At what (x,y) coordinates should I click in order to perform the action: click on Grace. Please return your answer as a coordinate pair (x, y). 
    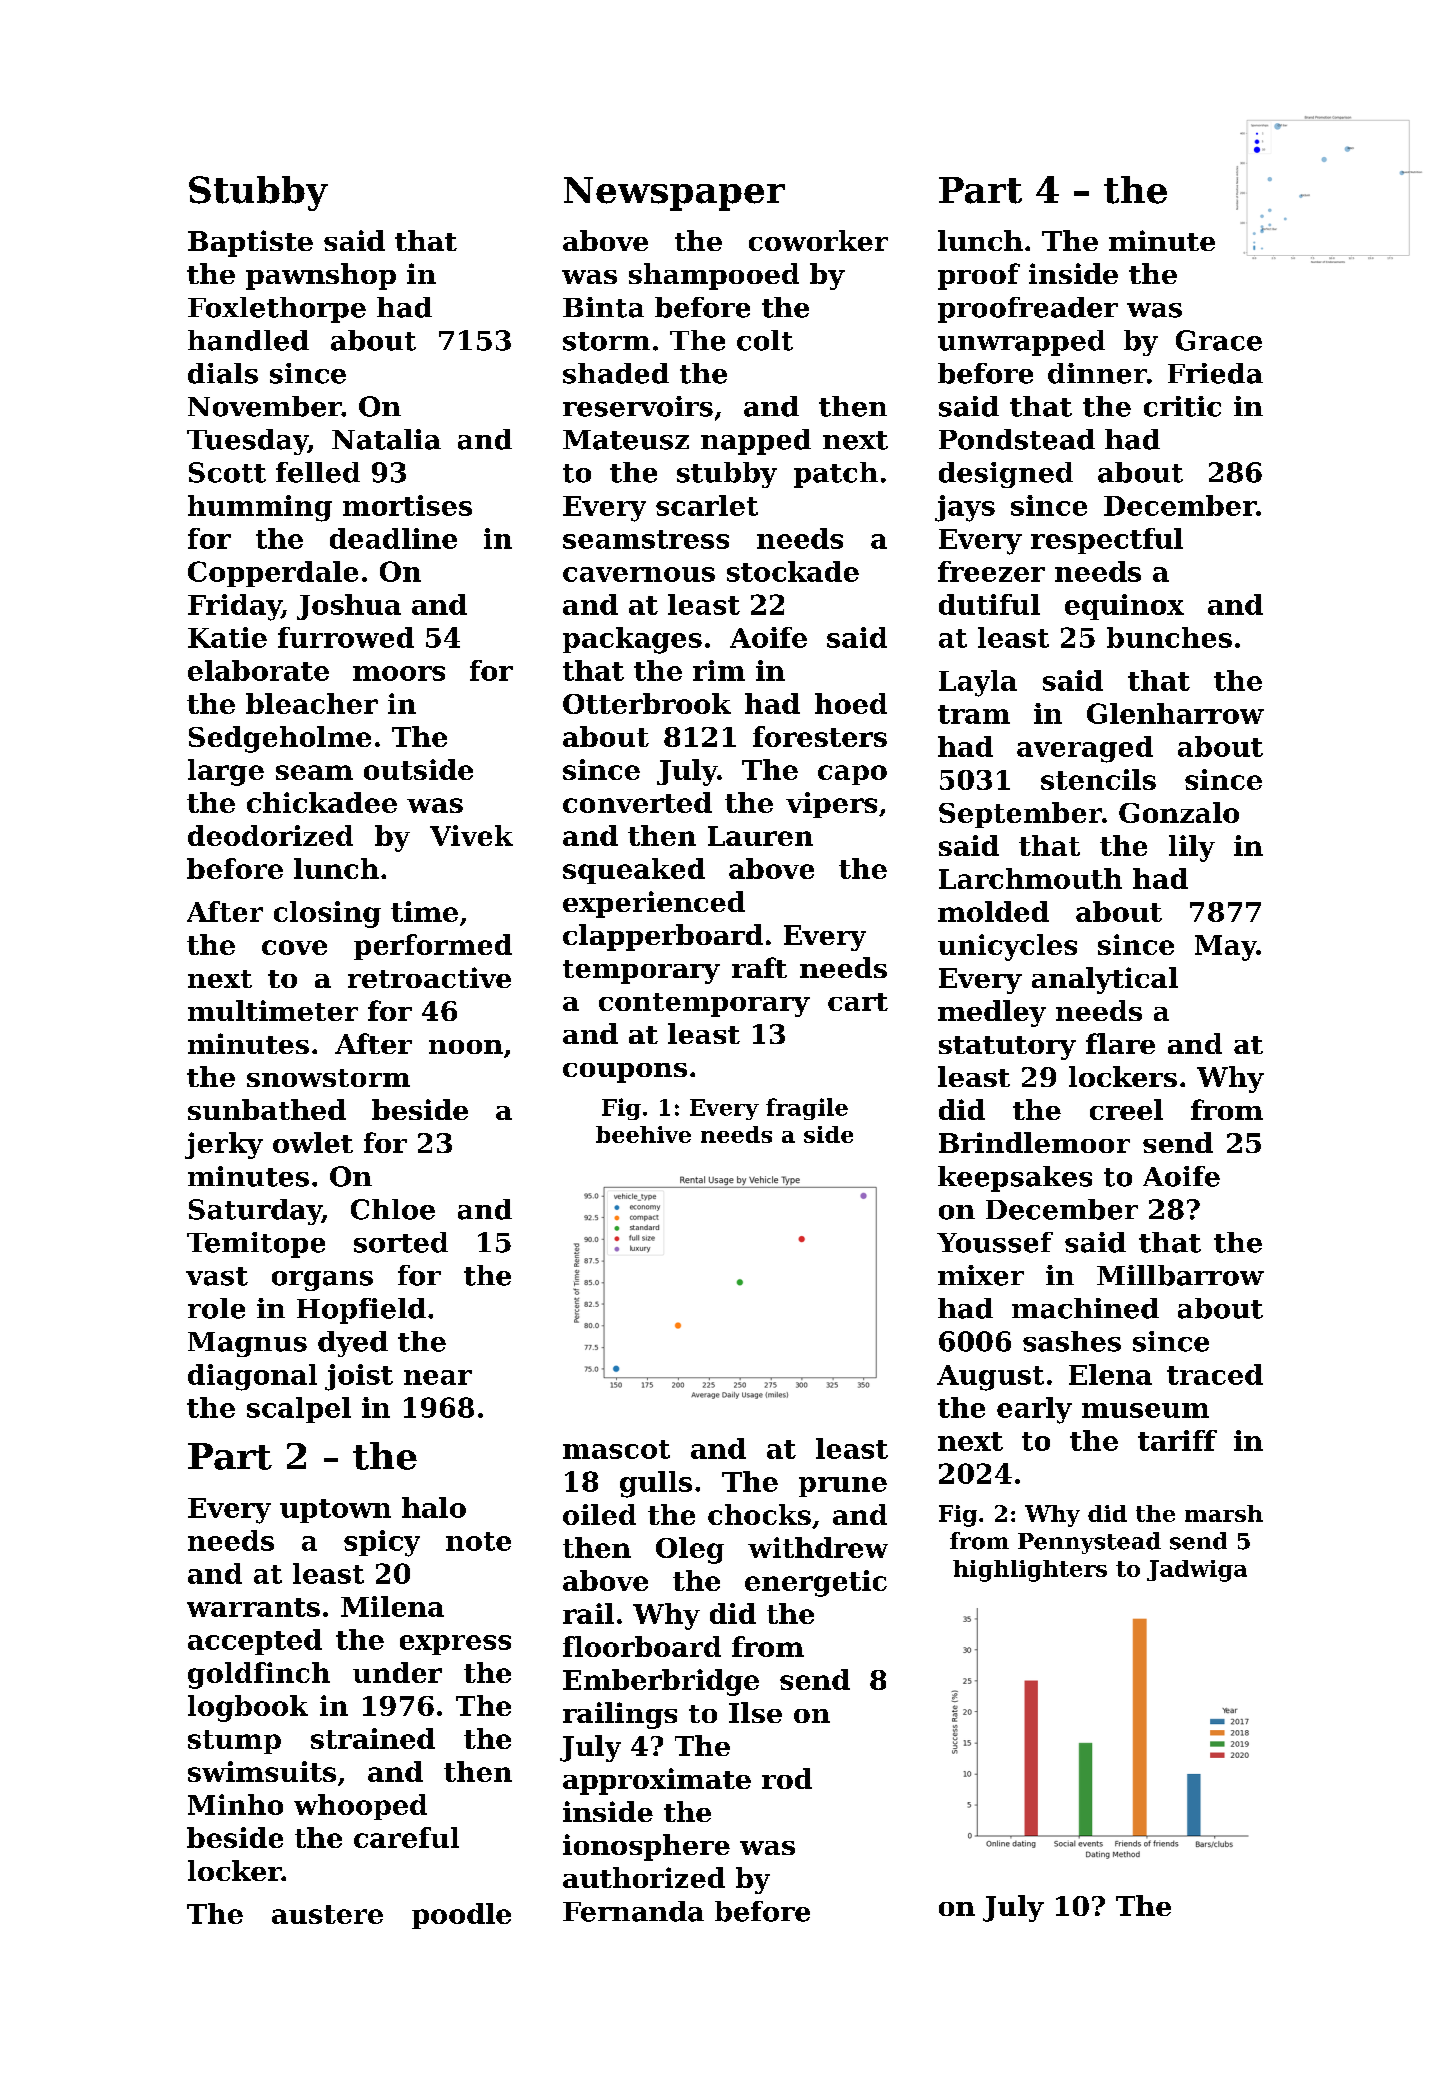
    Looking at the image, I should click on (1219, 340).
